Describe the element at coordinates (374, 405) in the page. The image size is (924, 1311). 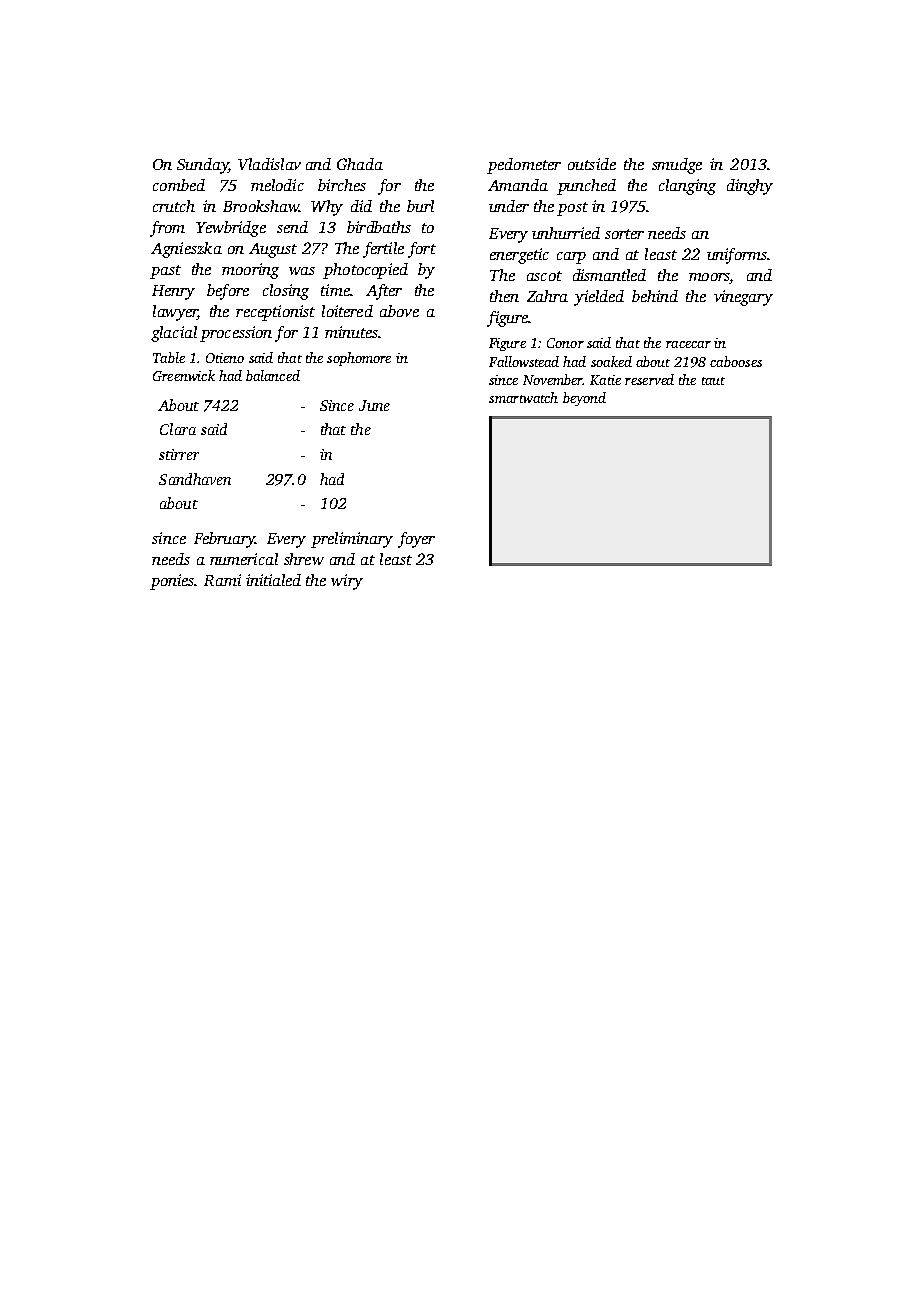
I see `June` at that location.
